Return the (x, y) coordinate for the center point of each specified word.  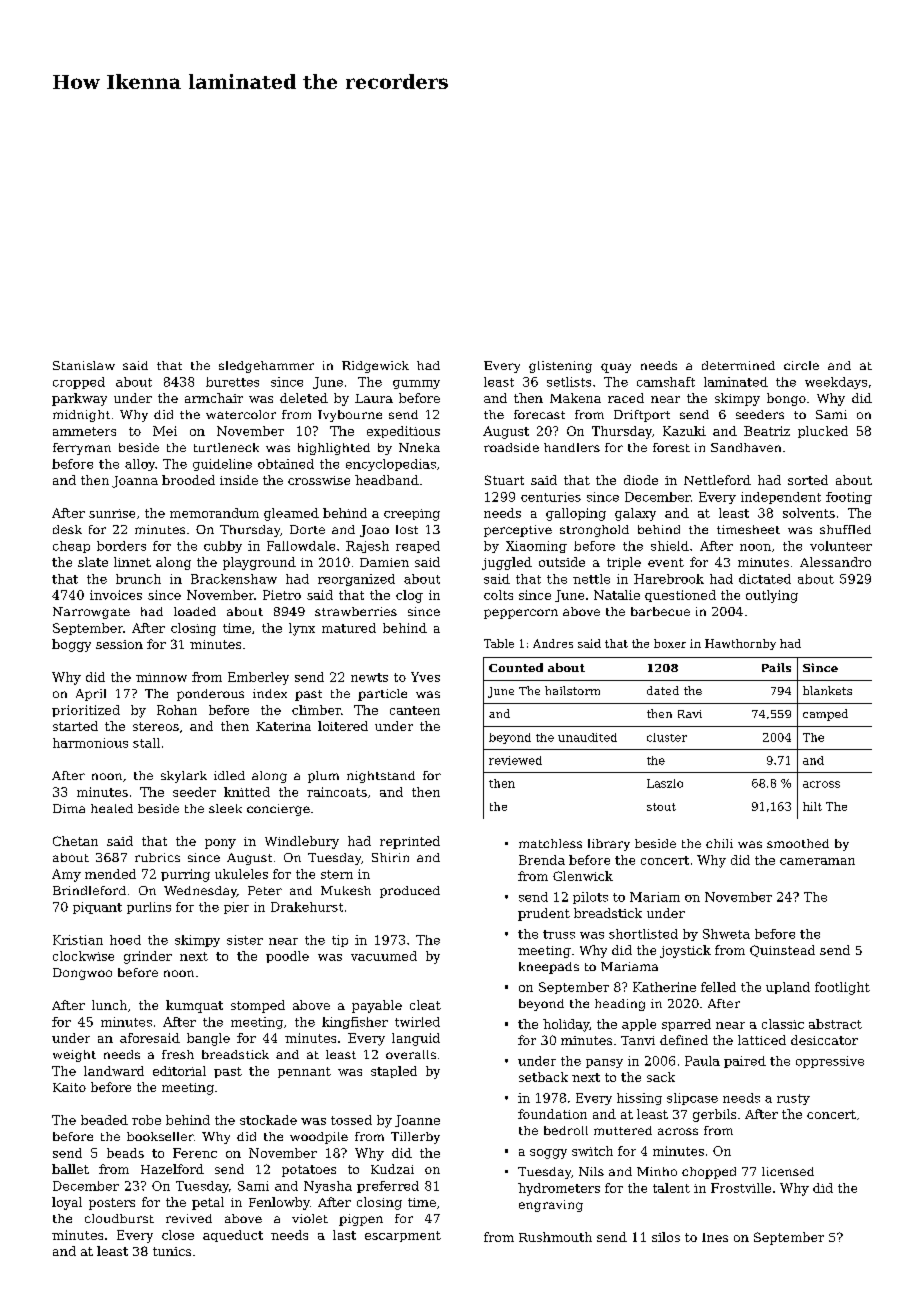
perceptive (518, 531)
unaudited (587, 737)
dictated (765, 579)
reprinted (410, 842)
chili (719, 843)
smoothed (798, 843)
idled (229, 775)
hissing (639, 1099)
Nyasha (328, 1187)
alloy (140, 465)
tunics (172, 1251)
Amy (66, 875)
